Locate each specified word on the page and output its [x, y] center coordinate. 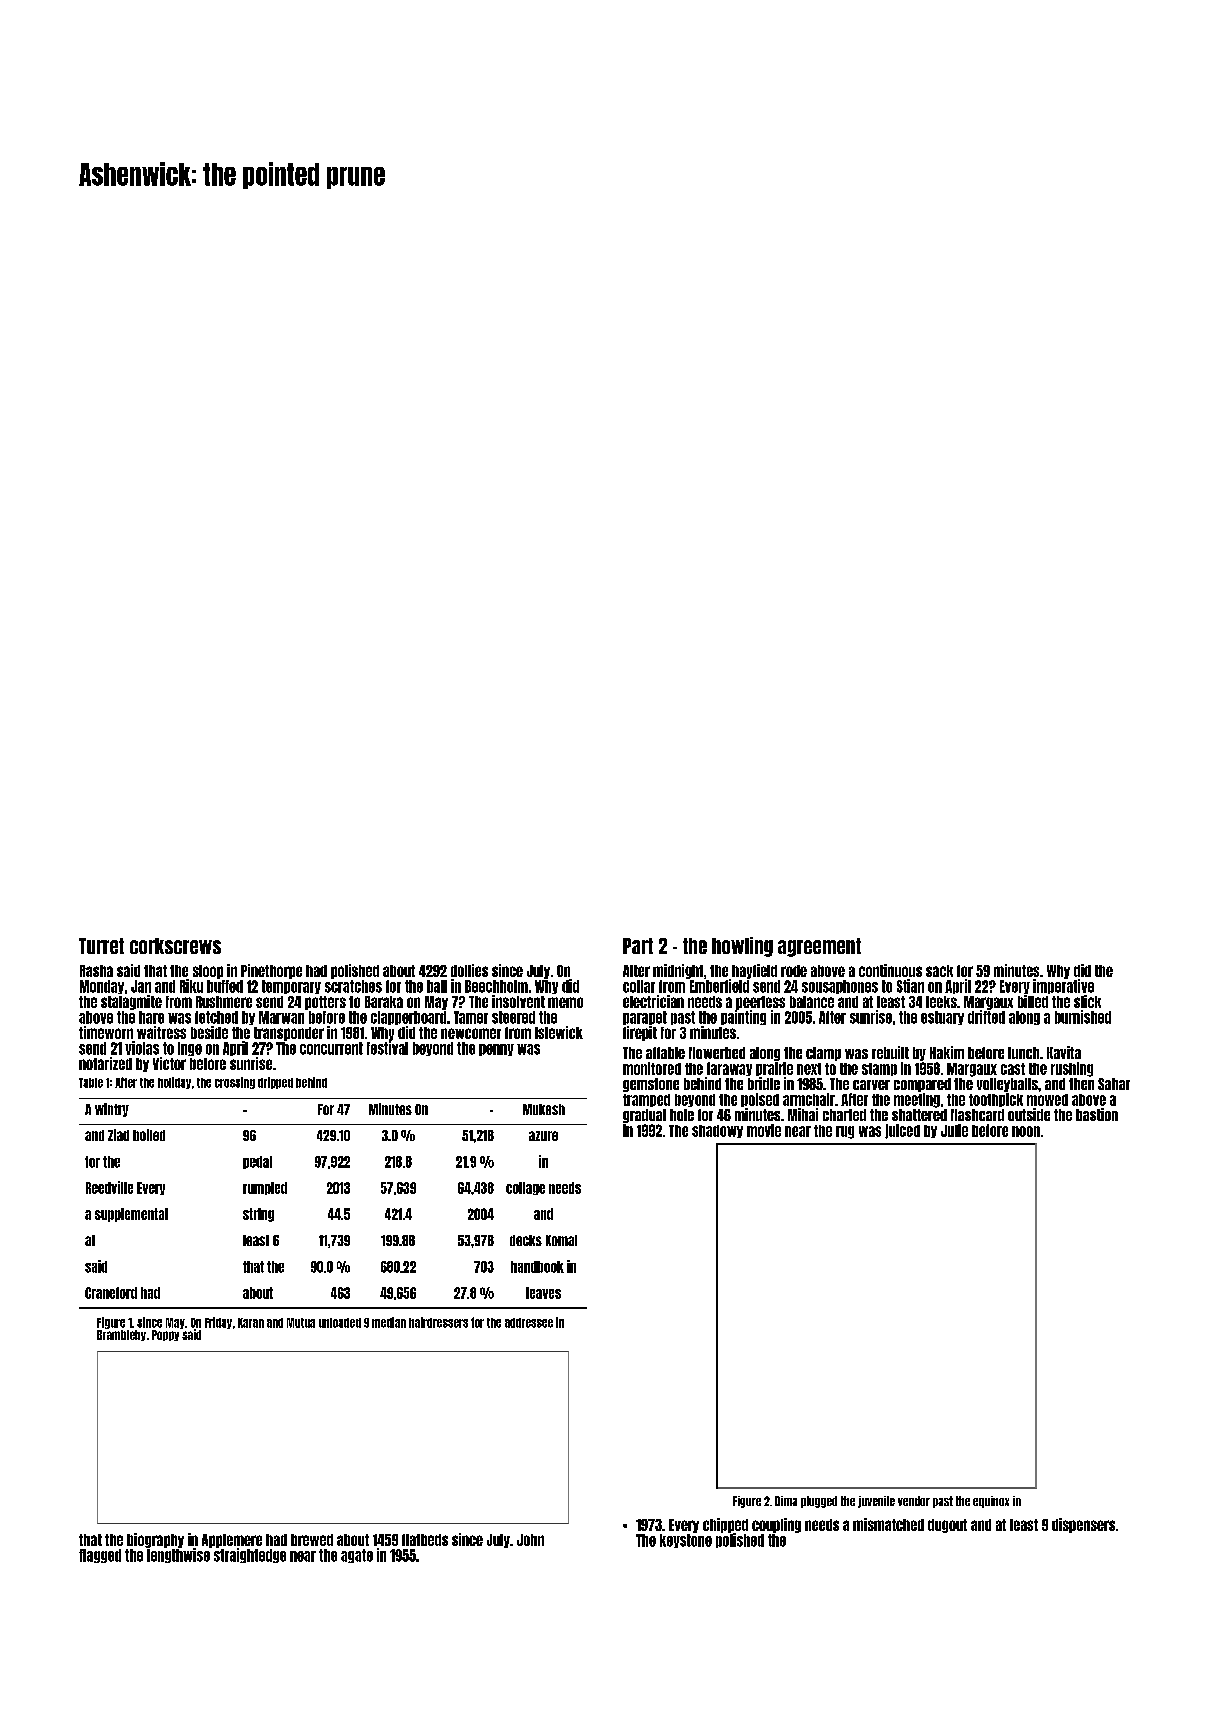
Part [638, 946]
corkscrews [175, 946]
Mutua [301, 1323]
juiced [902, 1131]
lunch [1023, 1053]
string [258, 1215]
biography [155, 1540]
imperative [1063, 986]
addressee [529, 1323]
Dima [786, 1501]
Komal [561, 1240]
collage [525, 1188]
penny [496, 1050]
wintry [112, 1110]
